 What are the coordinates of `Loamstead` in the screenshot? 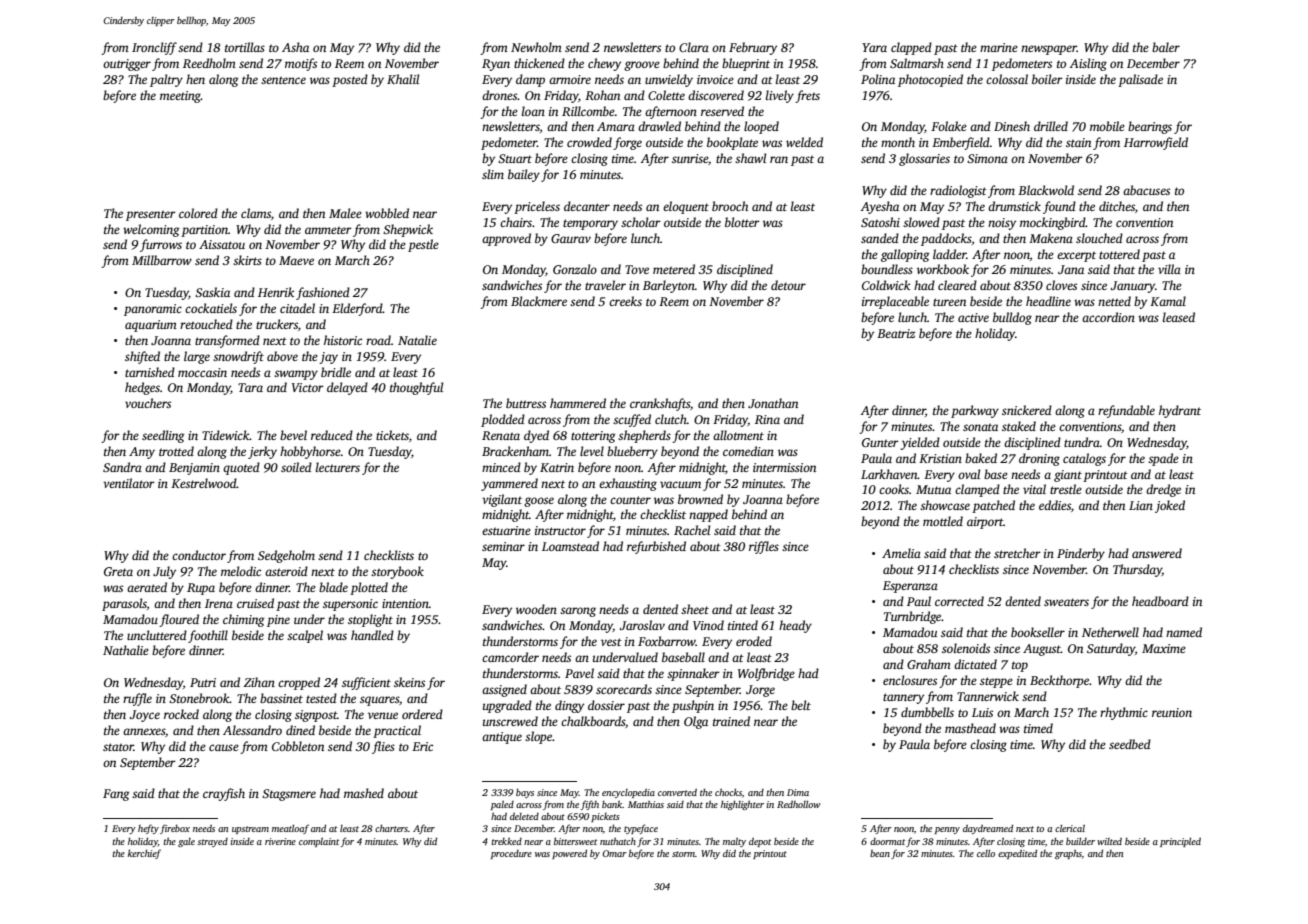 It's located at (570, 546).
